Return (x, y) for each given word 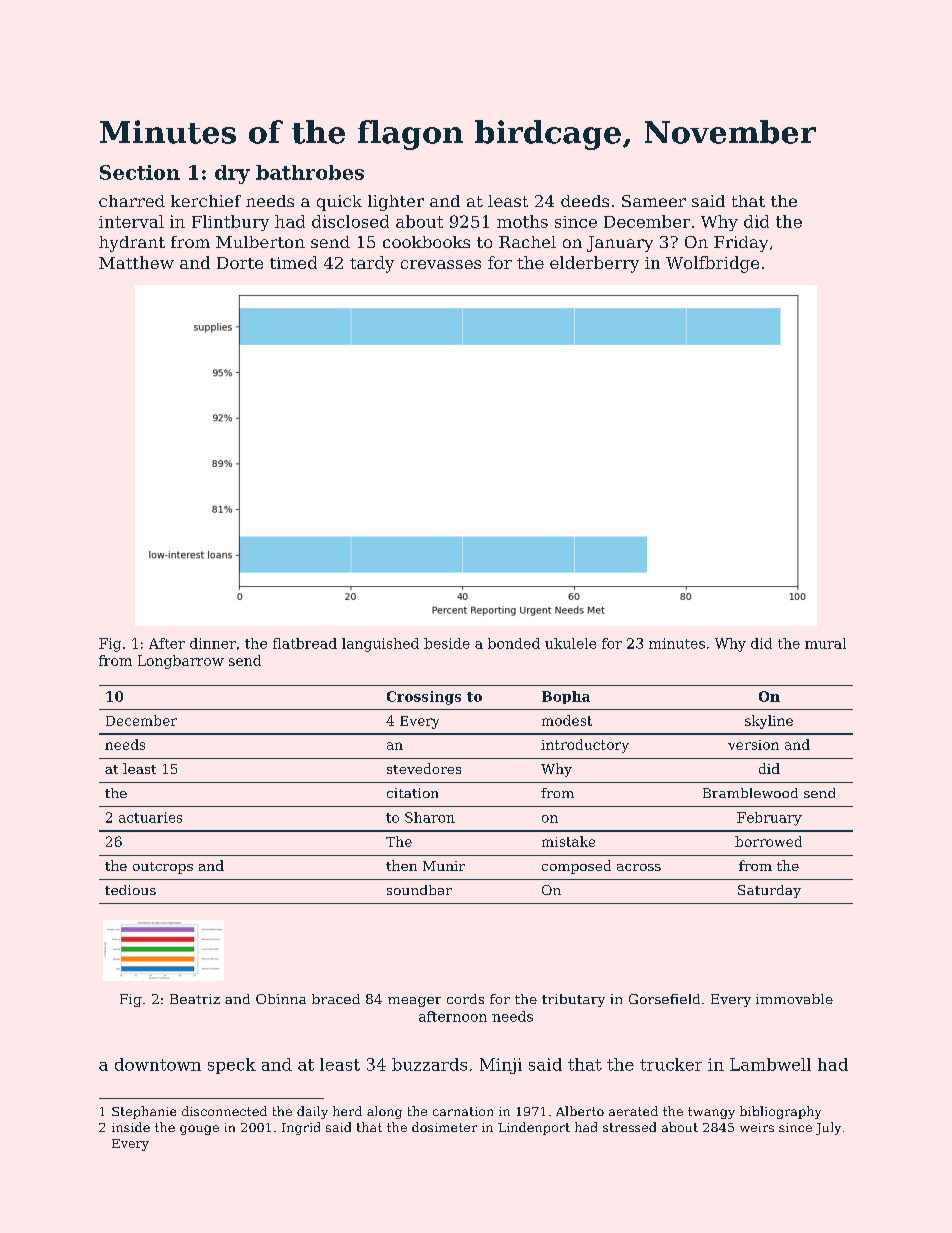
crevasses (441, 264)
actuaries (150, 817)
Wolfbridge (712, 264)
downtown (158, 1064)
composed (576, 867)
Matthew (136, 262)
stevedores (424, 768)
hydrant (132, 244)
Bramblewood (750, 793)
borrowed (768, 841)
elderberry (594, 264)
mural (825, 643)
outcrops (163, 868)
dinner (213, 643)
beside (447, 643)
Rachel (527, 242)
